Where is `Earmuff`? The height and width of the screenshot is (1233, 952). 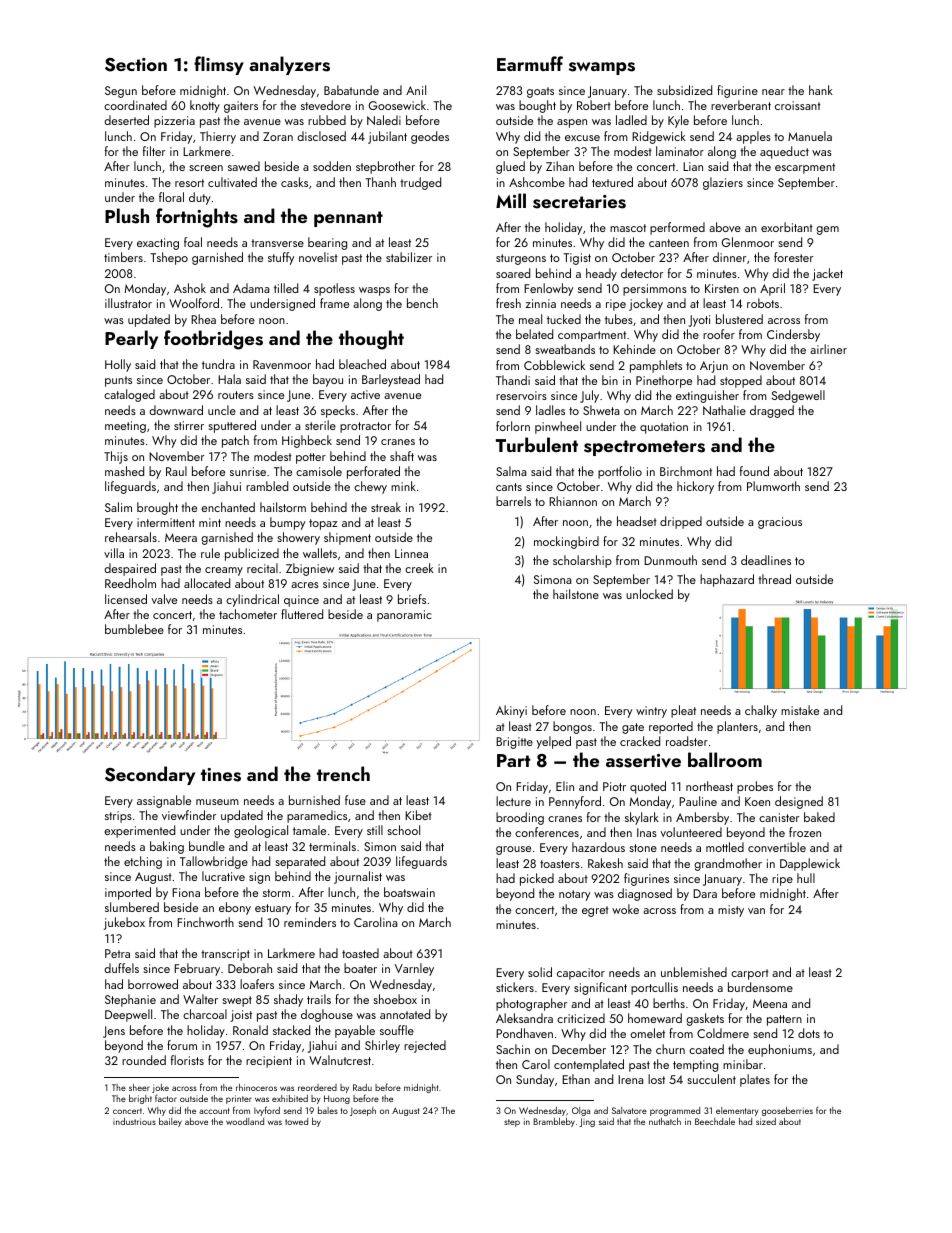 Earmuff is located at coordinates (530, 63).
